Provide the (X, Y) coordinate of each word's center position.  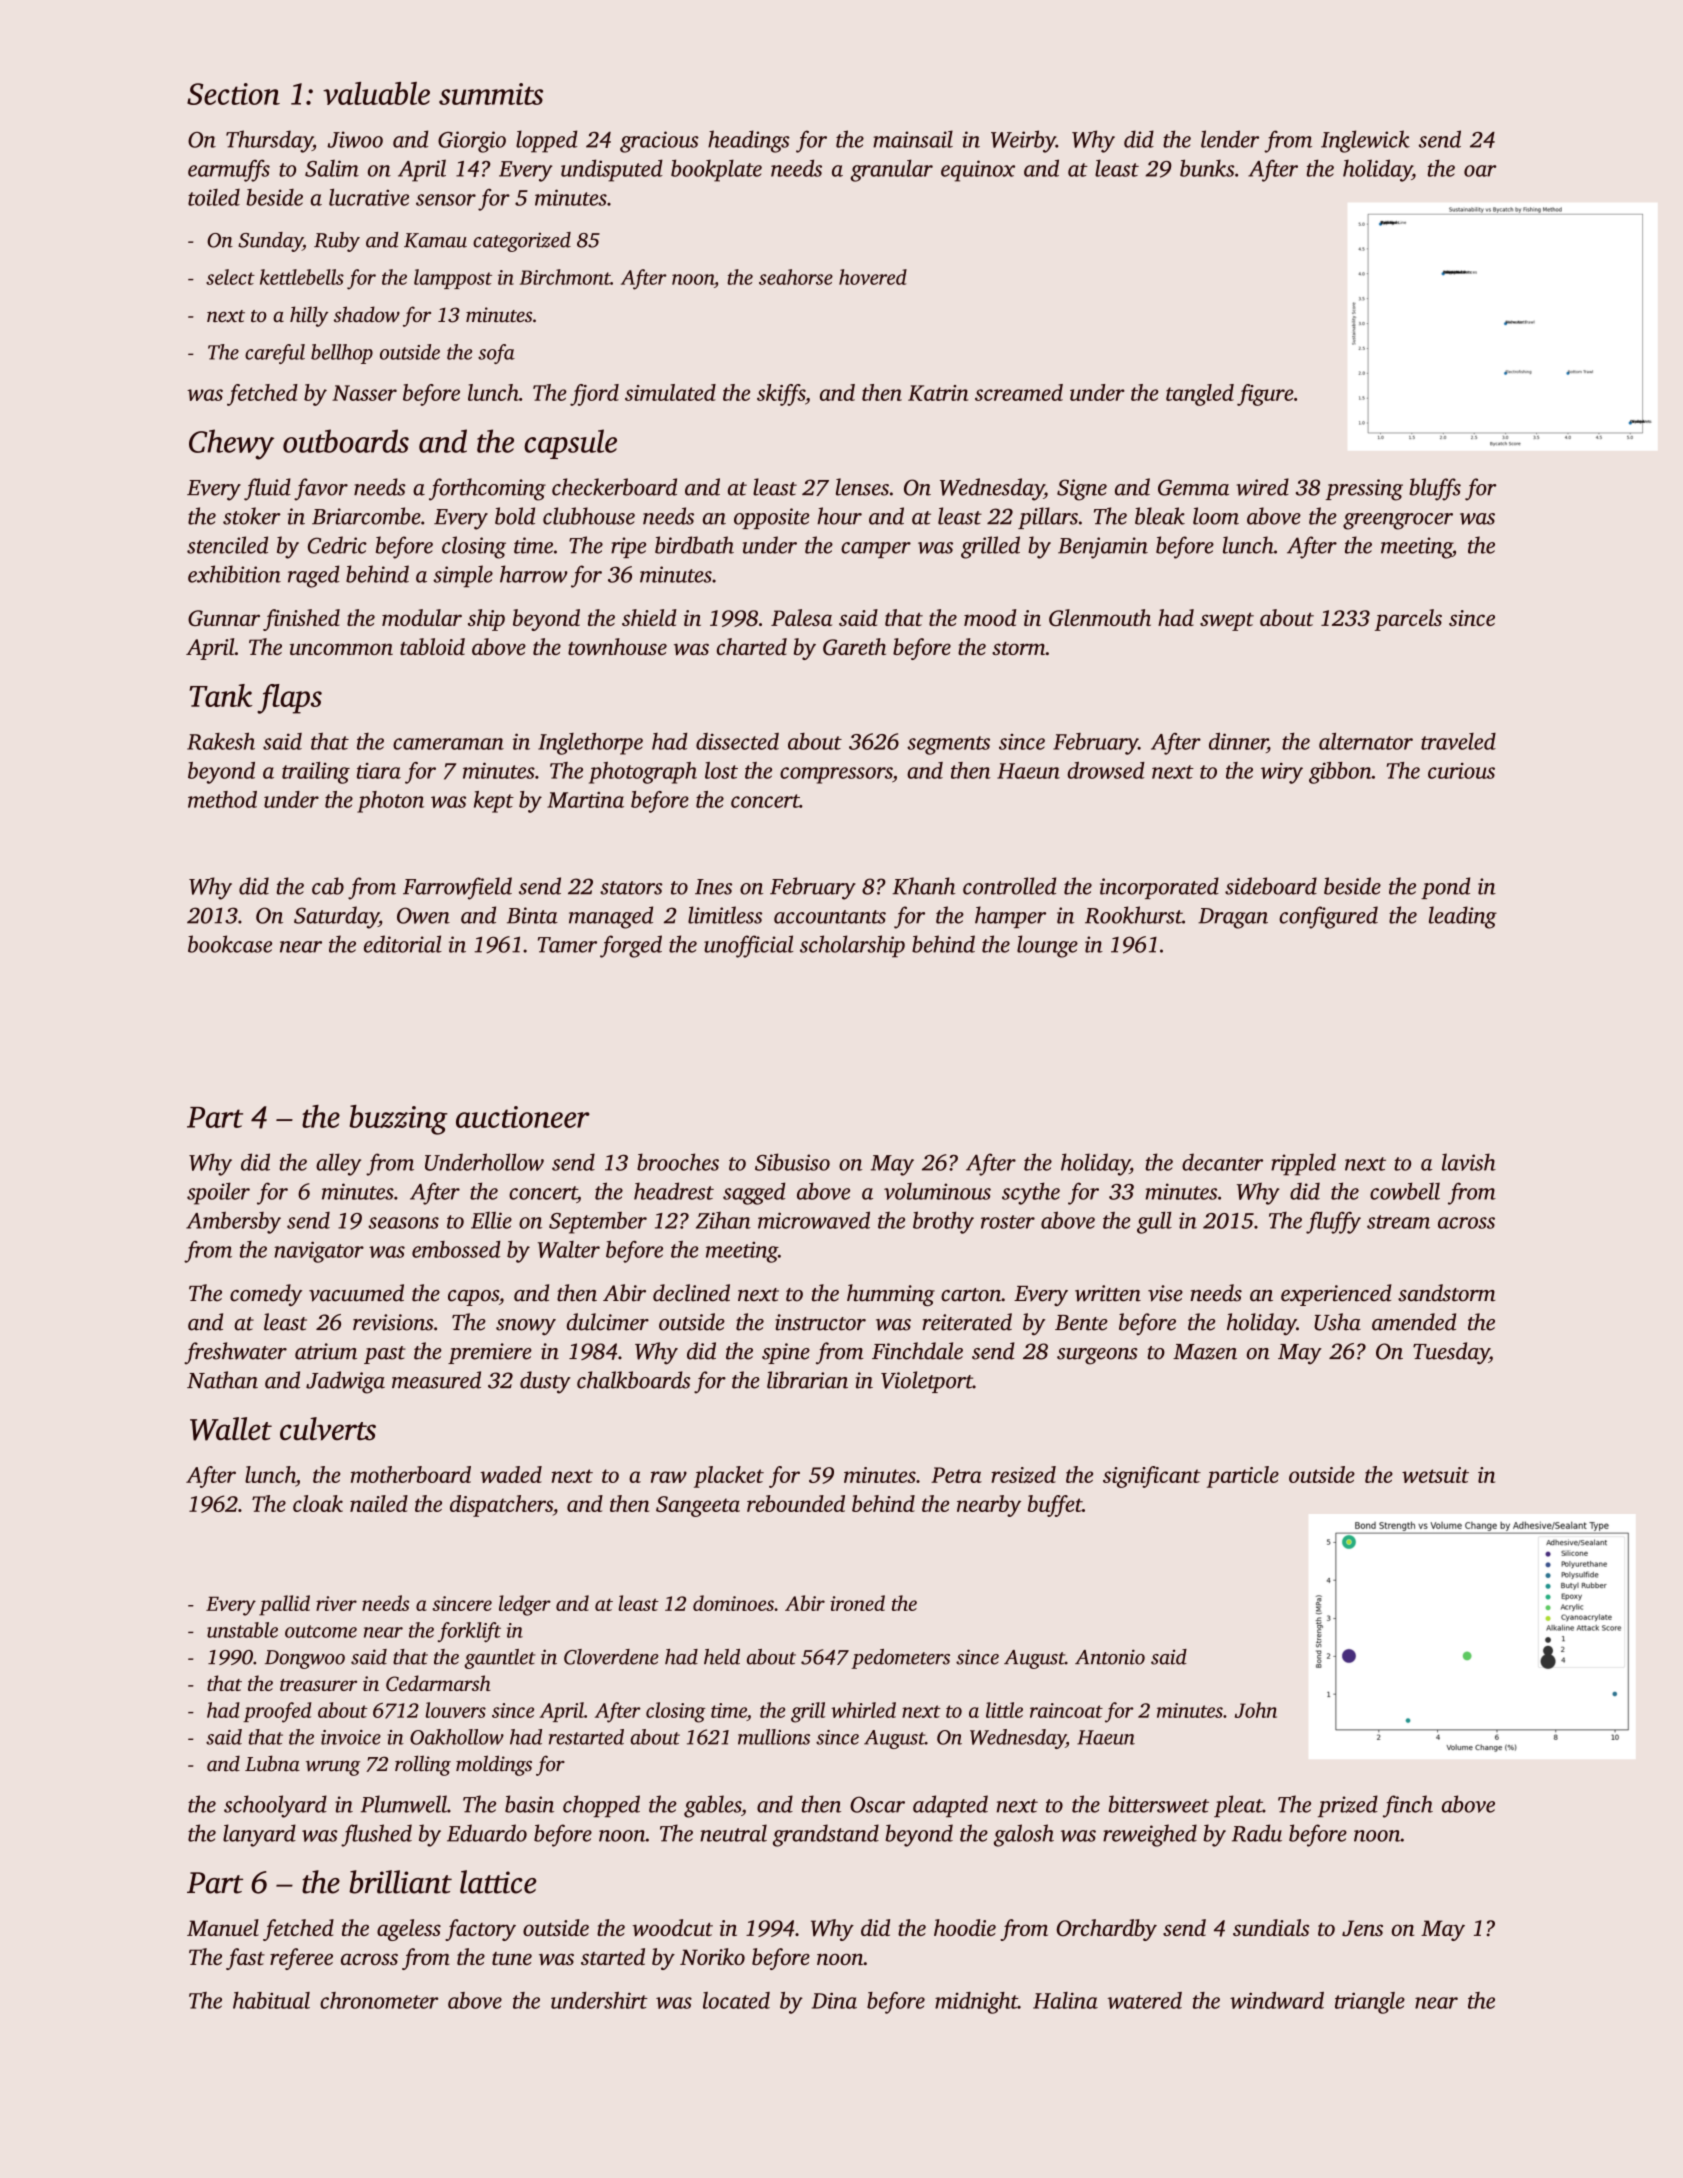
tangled (1200, 395)
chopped (601, 1806)
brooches (678, 1162)
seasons (403, 1223)
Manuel (223, 1927)
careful (275, 354)
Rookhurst (1133, 915)
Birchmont (565, 277)
